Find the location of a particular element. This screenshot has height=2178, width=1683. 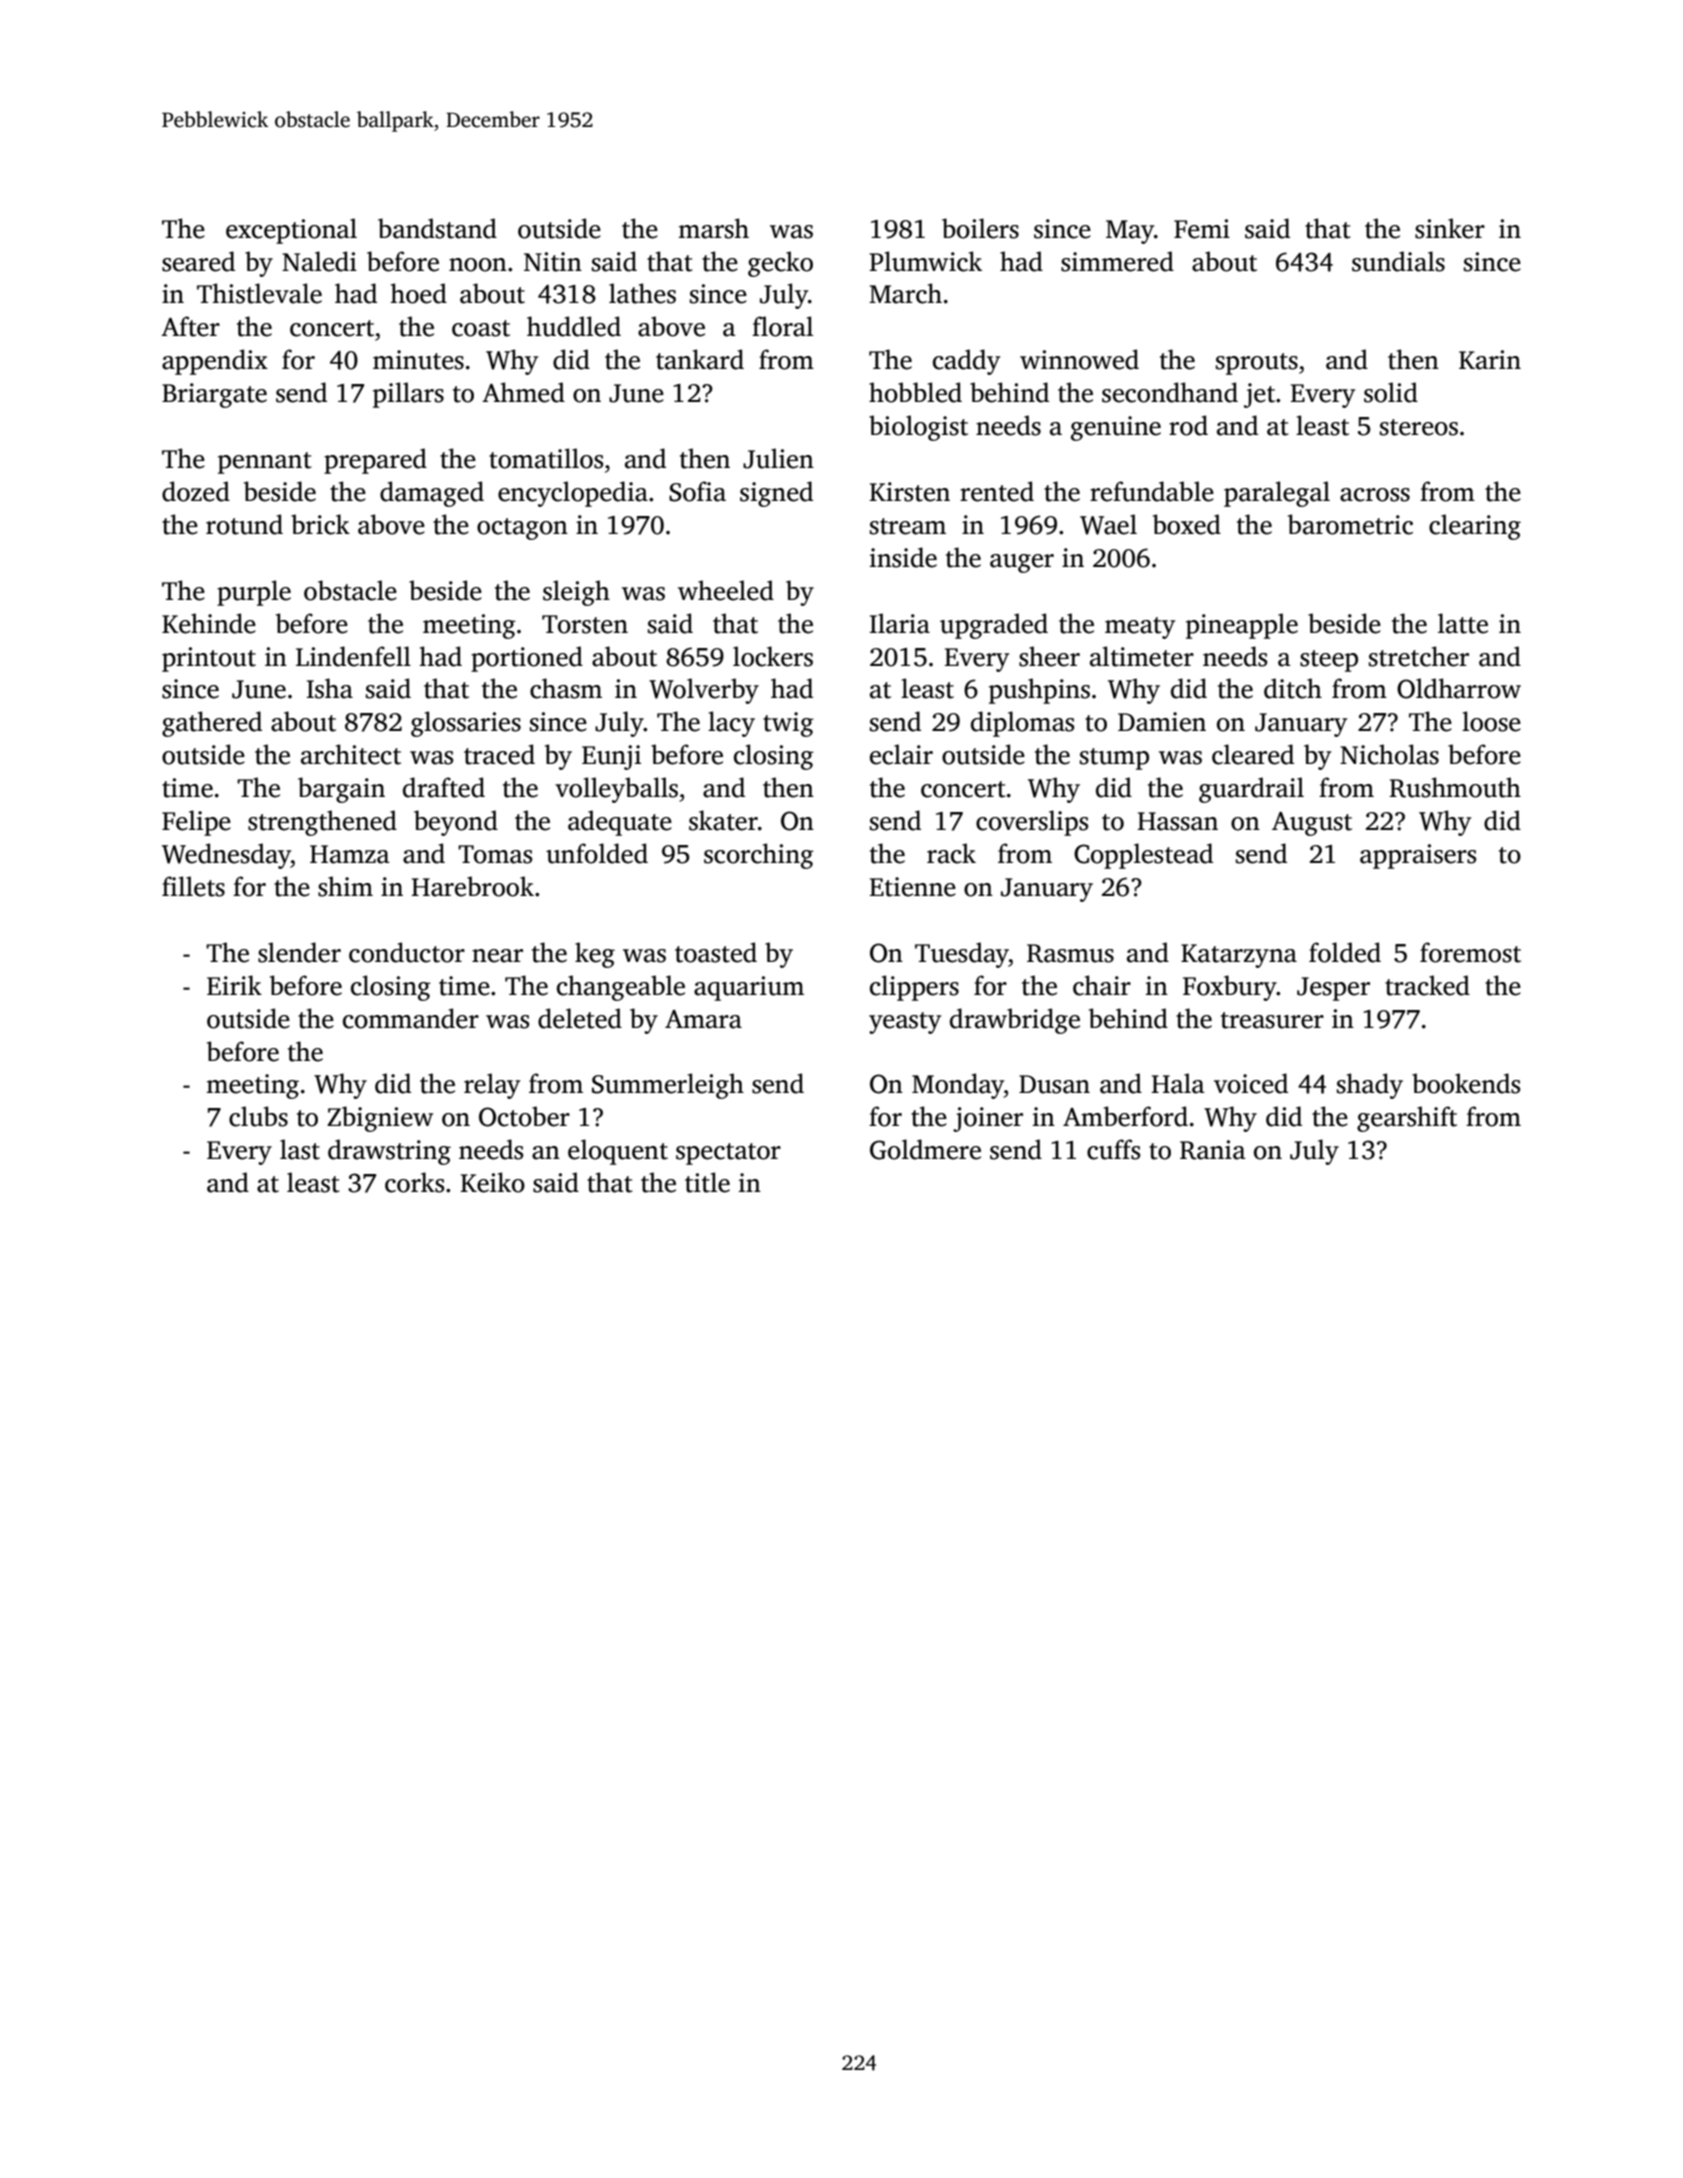

Goldmere is located at coordinates (925, 1149).
